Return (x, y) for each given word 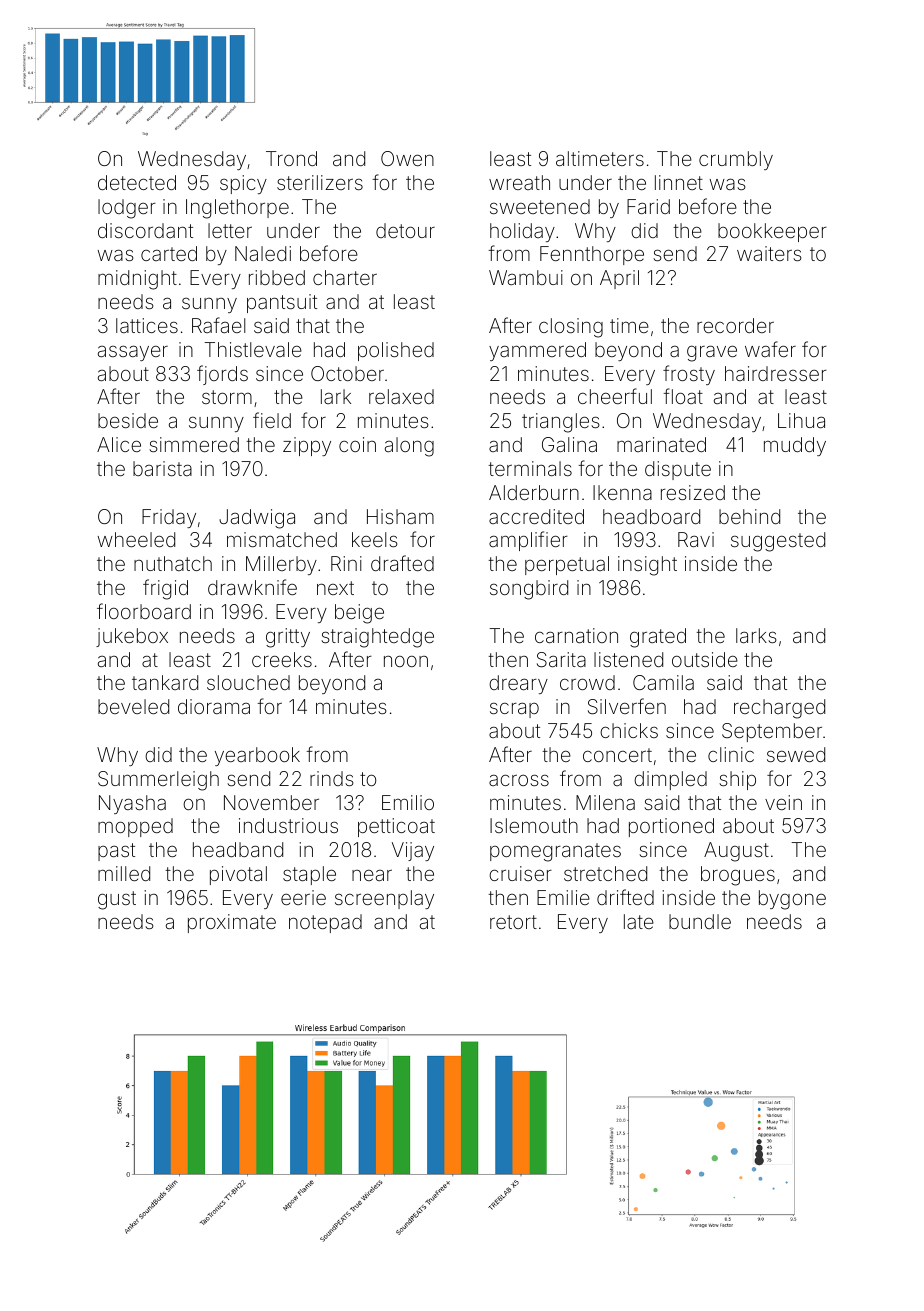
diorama (214, 706)
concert (617, 755)
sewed (796, 754)
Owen (407, 158)
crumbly (736, 160)
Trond (291, 158)
